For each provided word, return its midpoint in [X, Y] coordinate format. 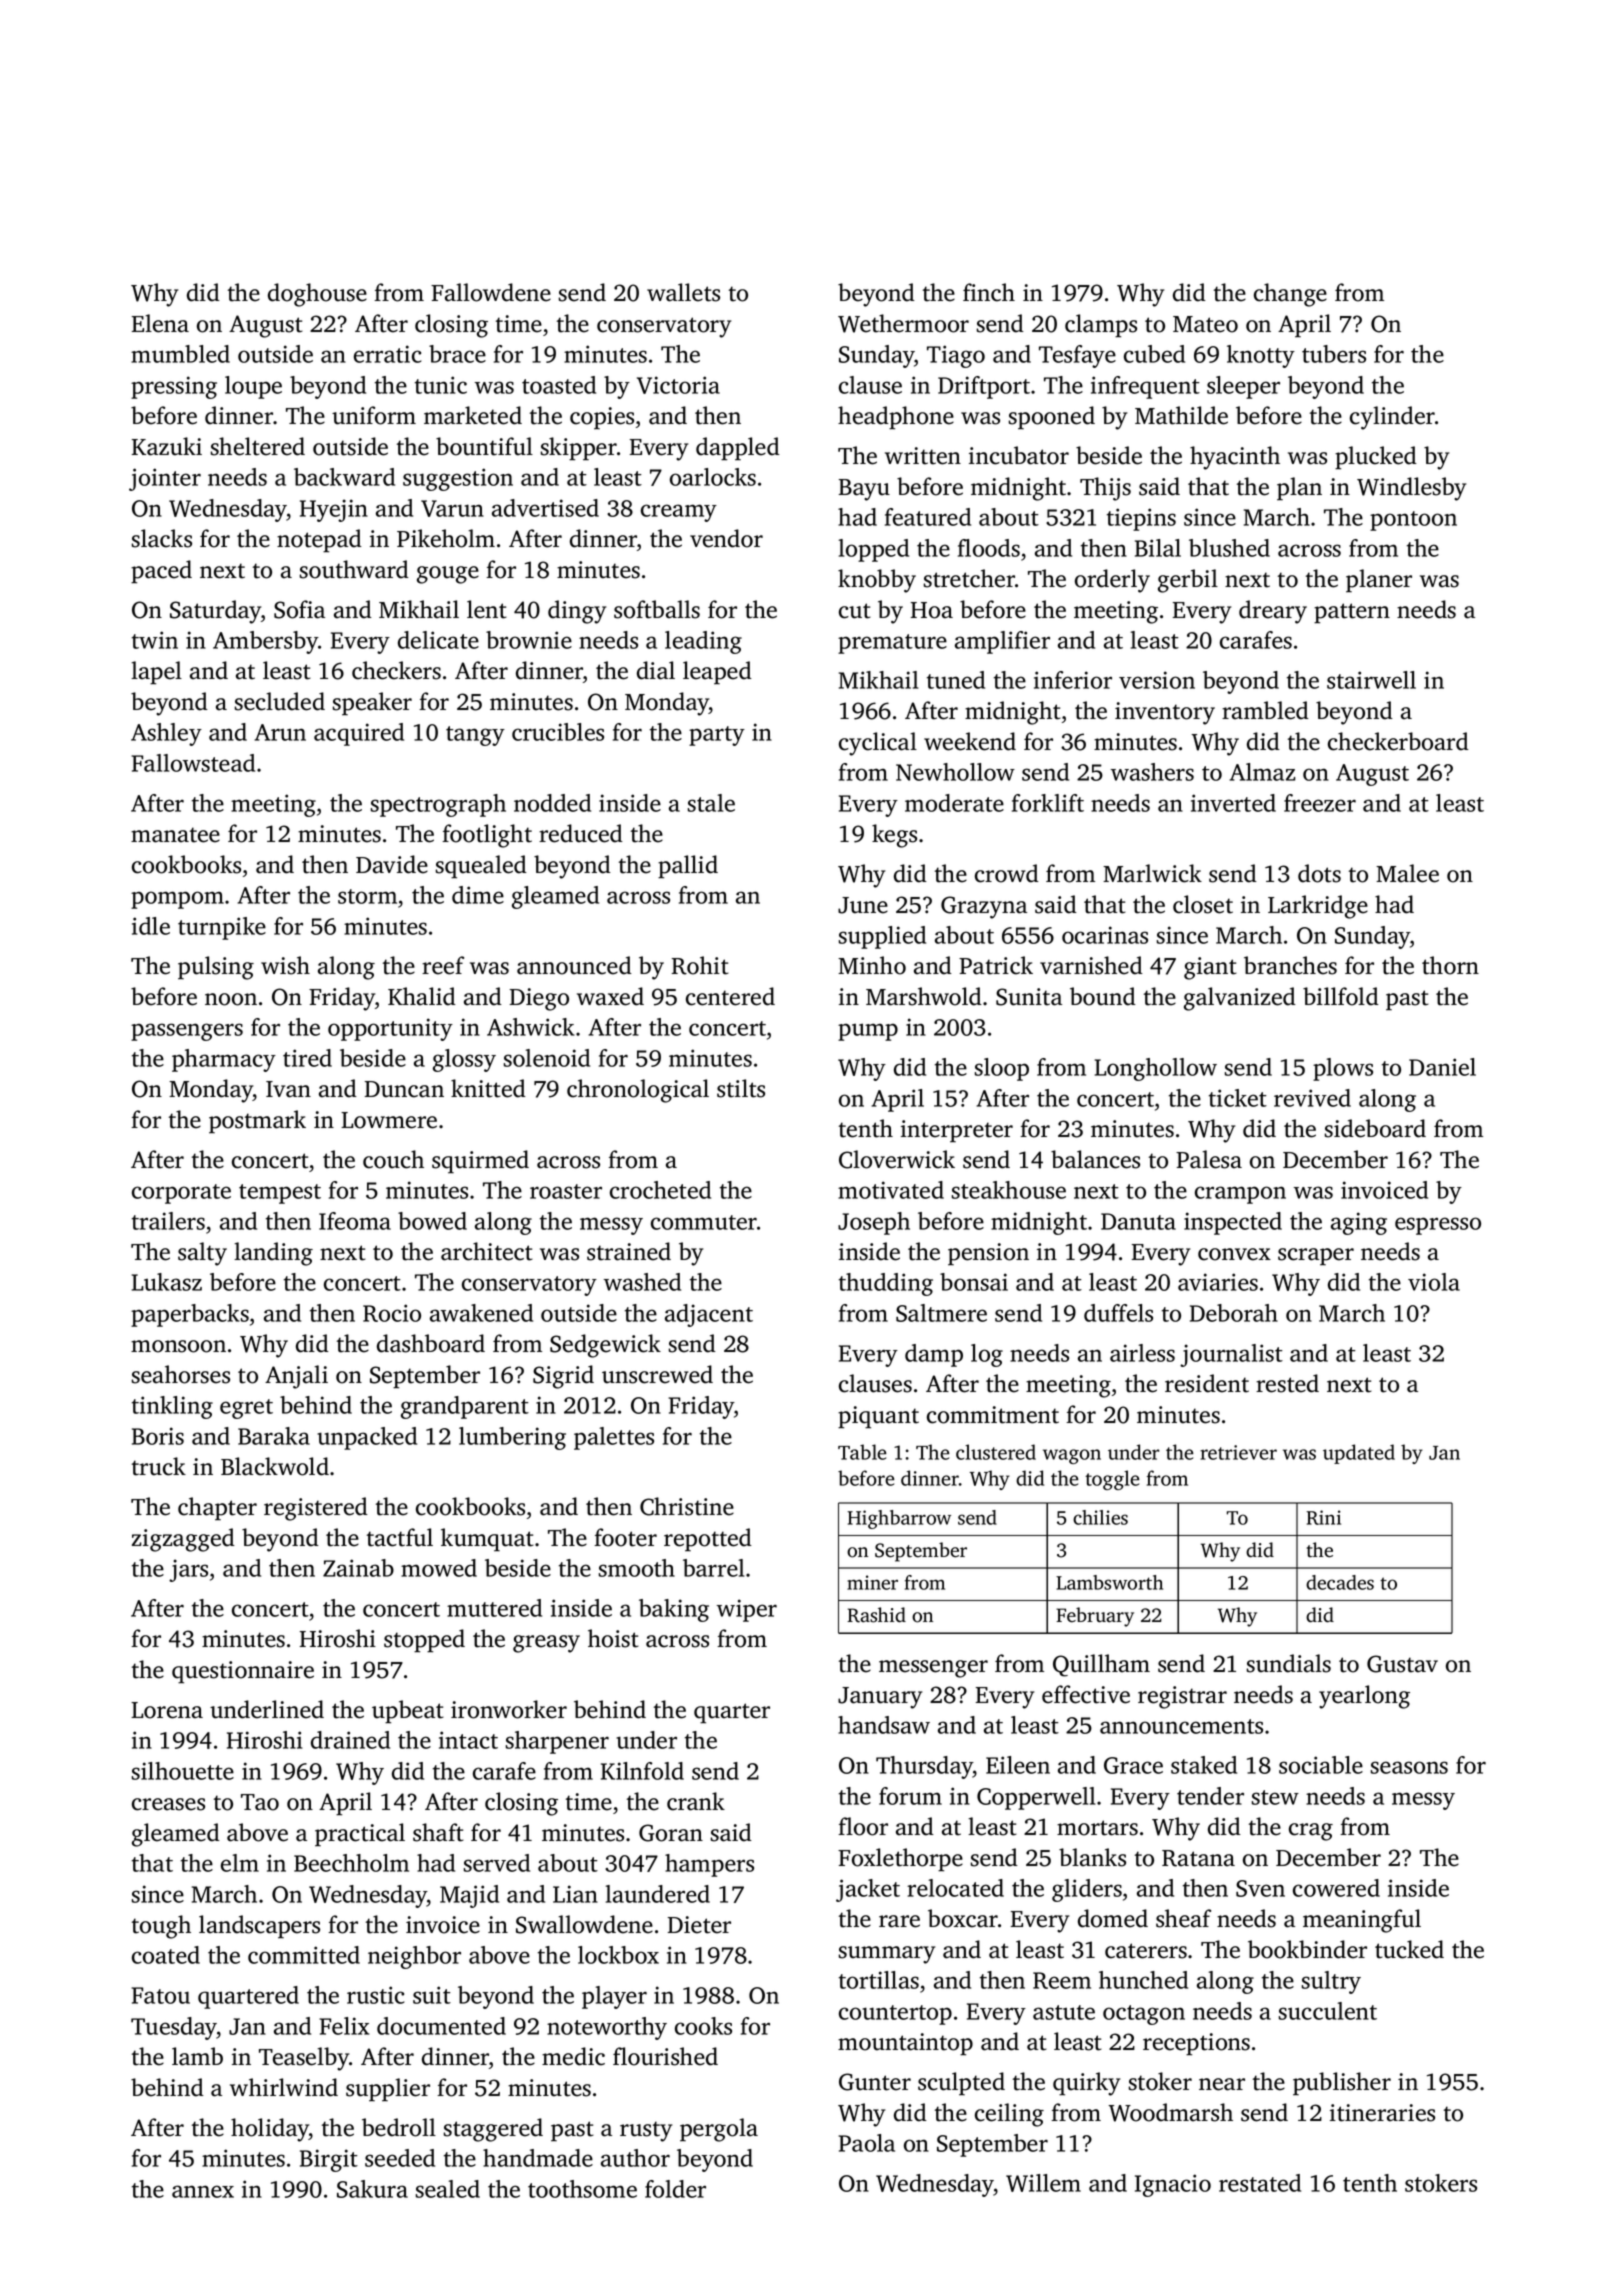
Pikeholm [446, 538]
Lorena [167, 1710]
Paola [866, 2143]
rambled [1265, 710]
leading [703, 642]
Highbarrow [899, 1519]
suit [432, 1995]
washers [1152, 772]
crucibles [558, 732]
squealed [481, 867]
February [1095, 1617]
